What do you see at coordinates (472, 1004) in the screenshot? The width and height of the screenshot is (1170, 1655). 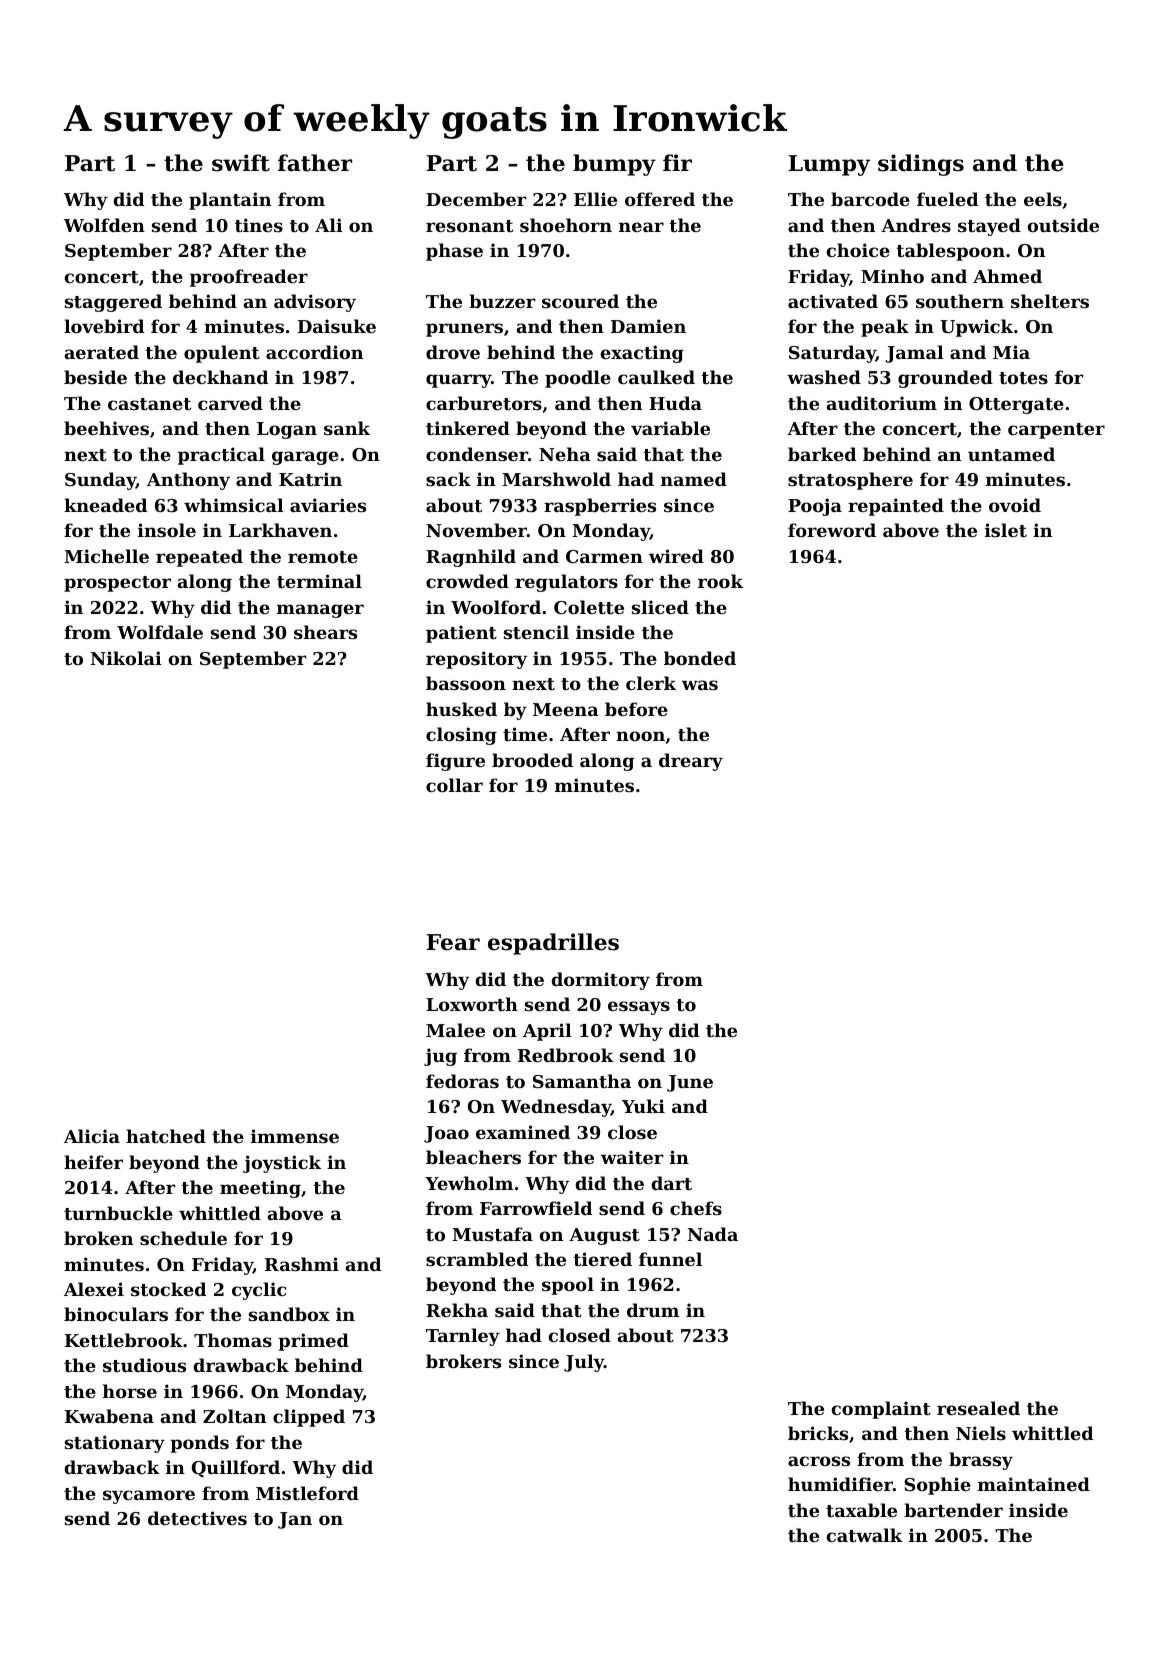 I see `Loxworth` at bounding box center [472, 1004].
